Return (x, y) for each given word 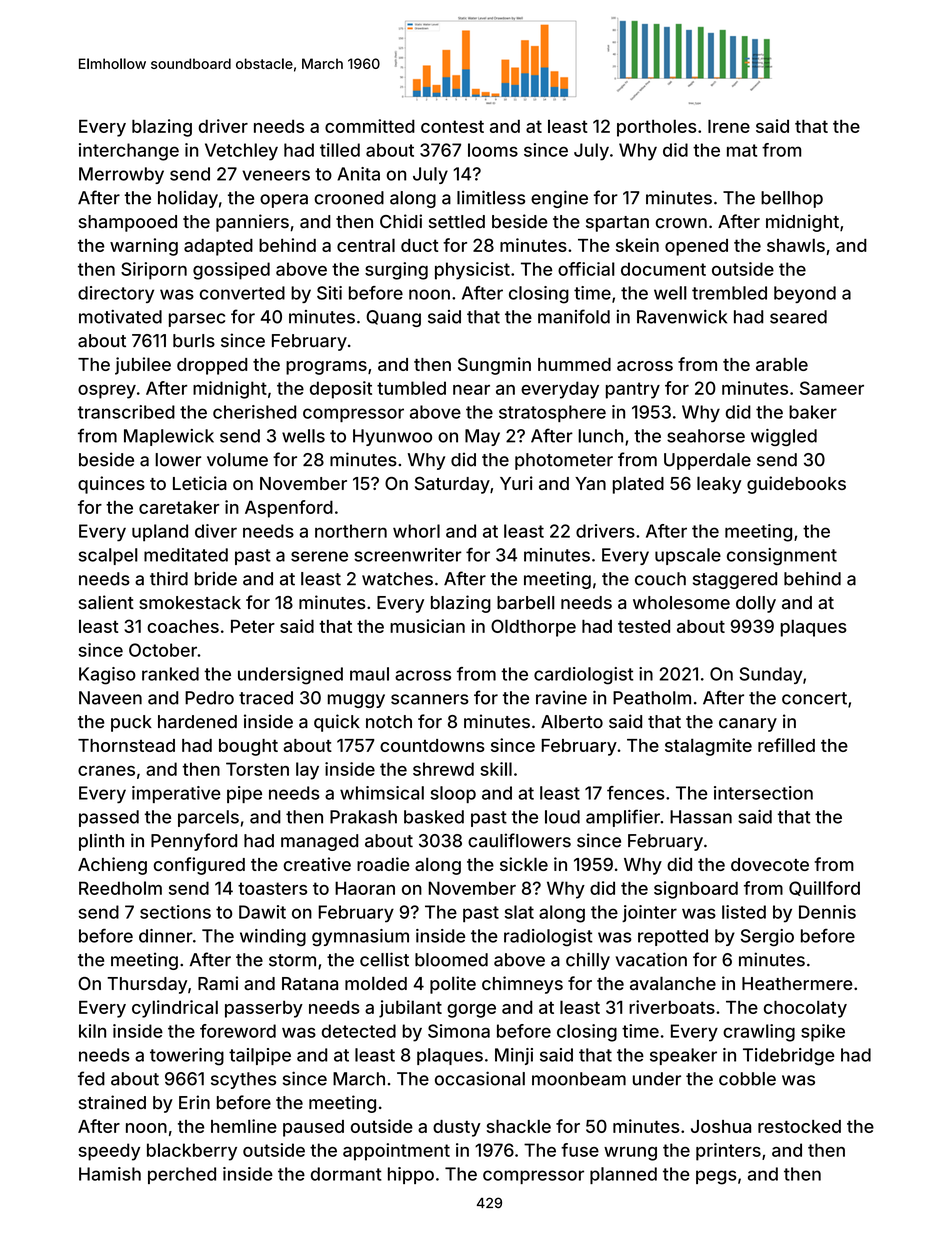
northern (351, 531)
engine (559, 199)
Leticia (200, 483)
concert (814, 698)
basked (434, 817)
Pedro (209, 698)
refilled (786, 745)
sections (175, 912)
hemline (244, 1126)
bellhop (792, 199)
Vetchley (241, 152)
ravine (561, 698)
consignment (782, 556)
